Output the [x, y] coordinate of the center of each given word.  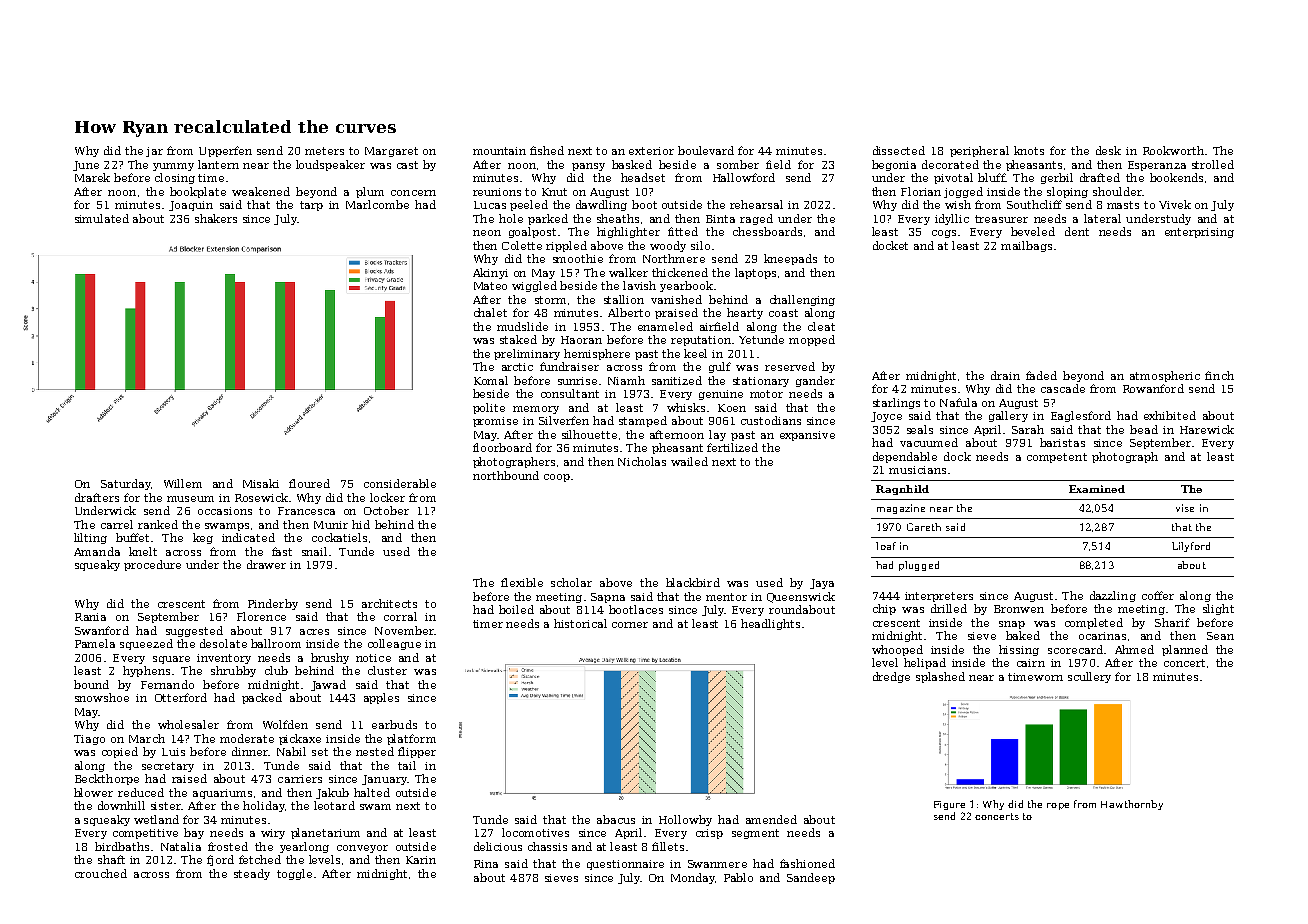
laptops [755, 273]
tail [407, 765]
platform [411, 739]
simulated [102, 218]
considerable [400, 483]
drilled [949, 608]
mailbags [1026, 246]
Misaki [261, 483]
